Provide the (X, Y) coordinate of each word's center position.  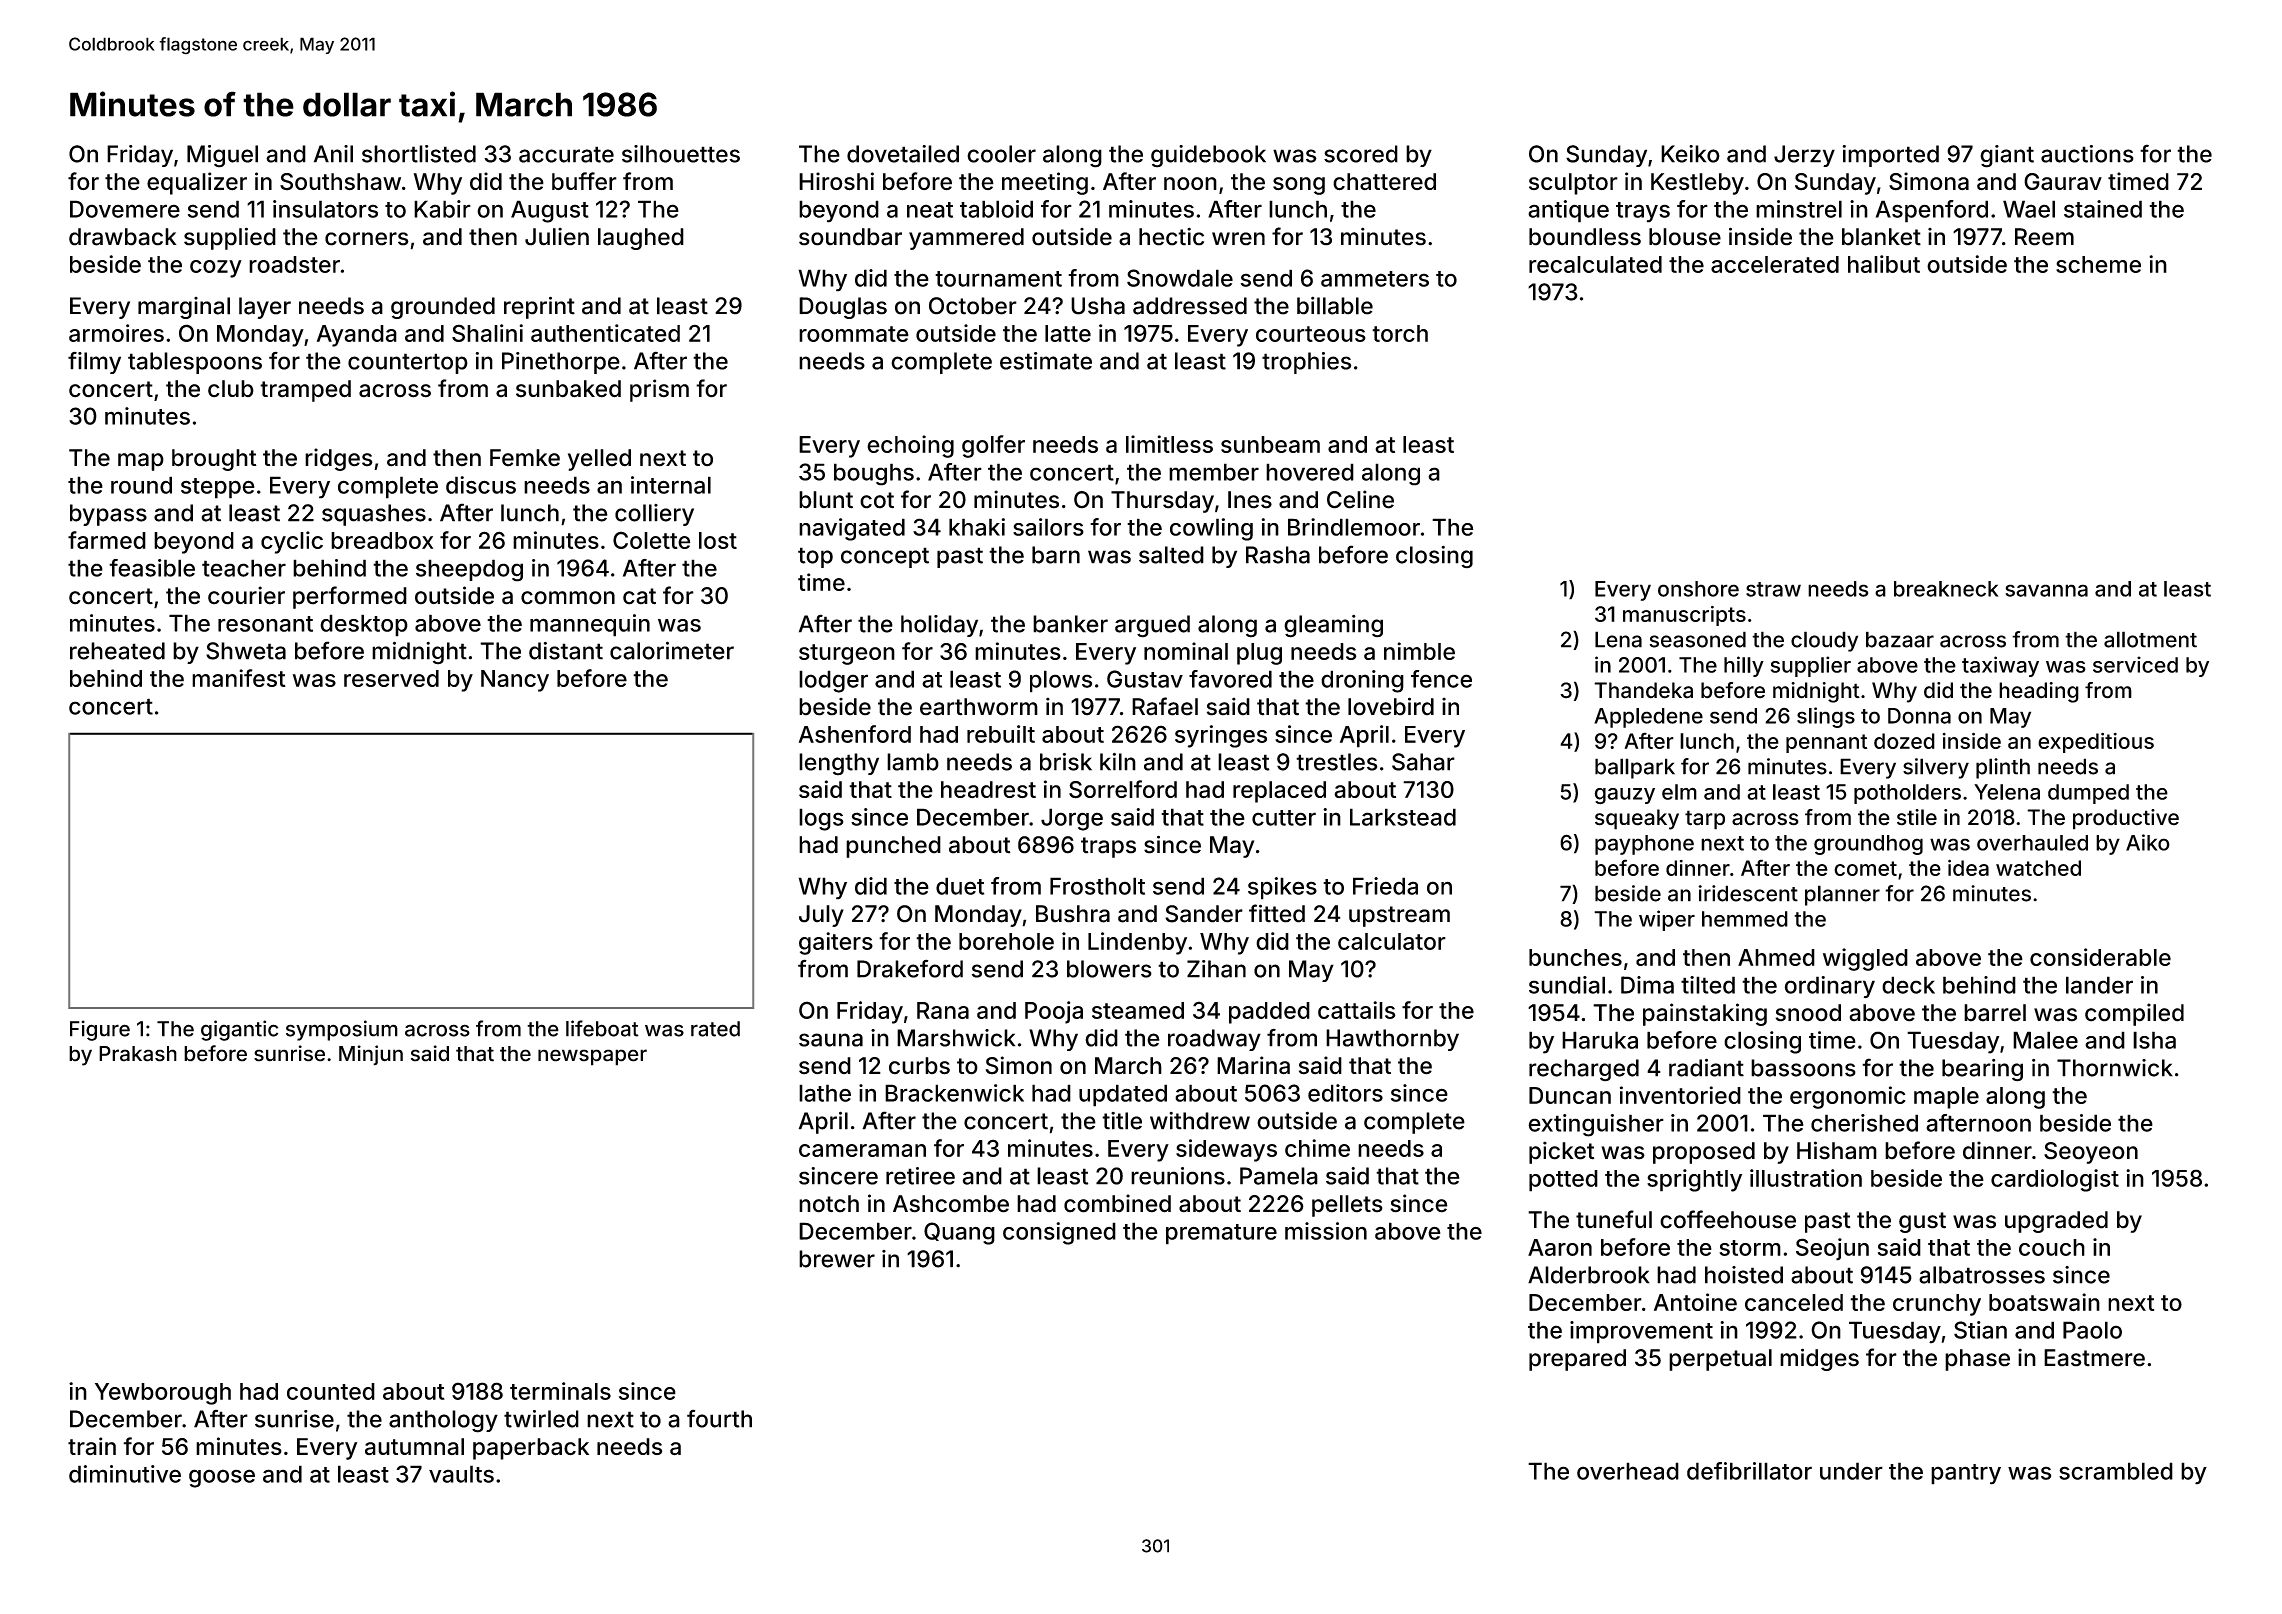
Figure (100, 1030)
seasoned (1698, 639)
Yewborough (163, 1394)
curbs (919, 1066)
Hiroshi (836, 181)
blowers (1109, 969)
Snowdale (1180, 278)
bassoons (1803, 1068)
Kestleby (1697, 184)
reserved (391, 678)
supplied (230, 238)
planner (1842, 895)
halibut (1884, 264)
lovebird (1391, 706)
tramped (305, 391)
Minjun (371, 1055)
